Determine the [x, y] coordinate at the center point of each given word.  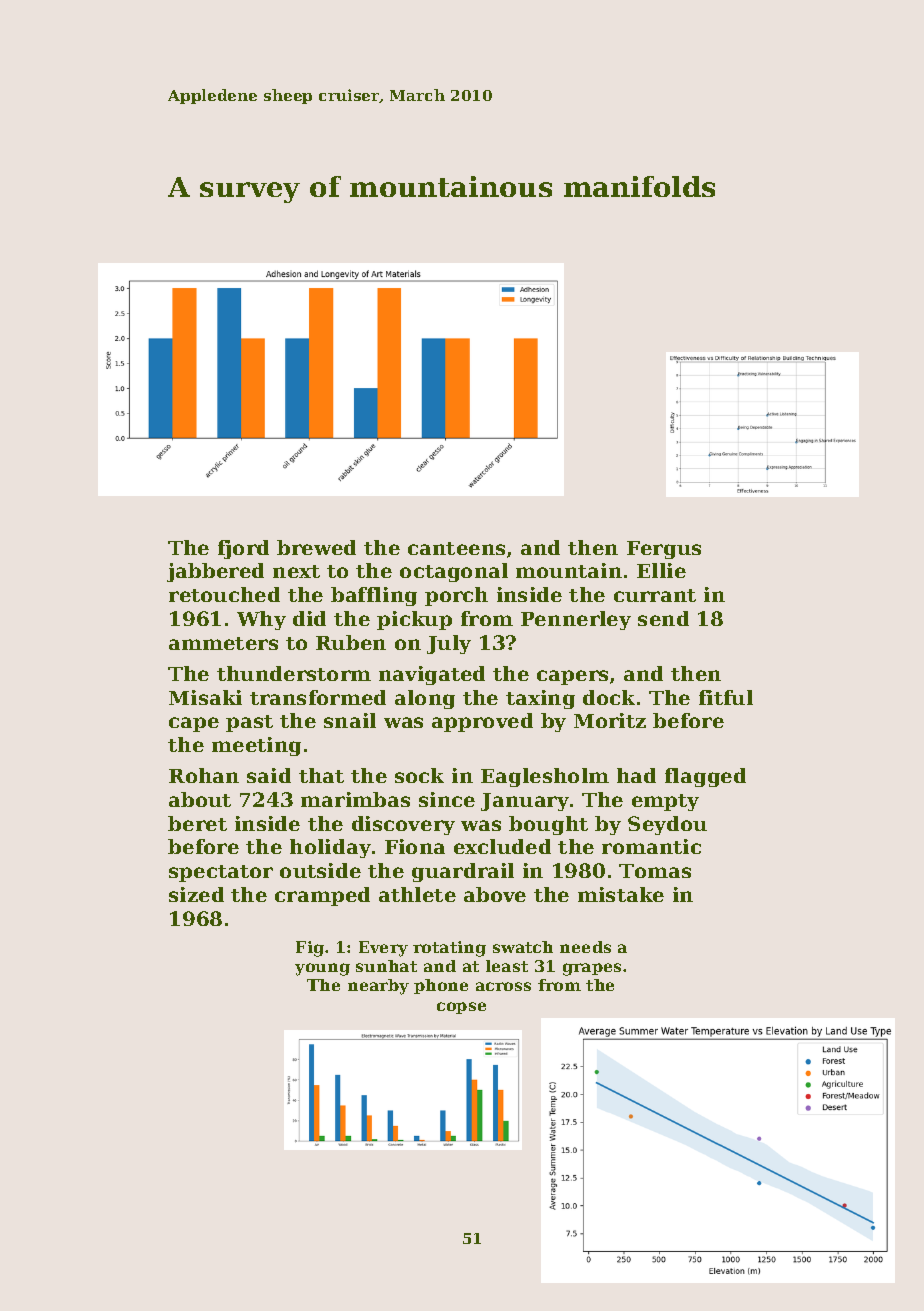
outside [320, 870]
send [663, 618]
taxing [540, 699]
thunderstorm [294, 673]
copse [461, 1008]
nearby [378, 987]
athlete [417, 894]
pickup [414, 620]
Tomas [655, 871]
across [503, 986]
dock [609, 697]
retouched [224, 594]
